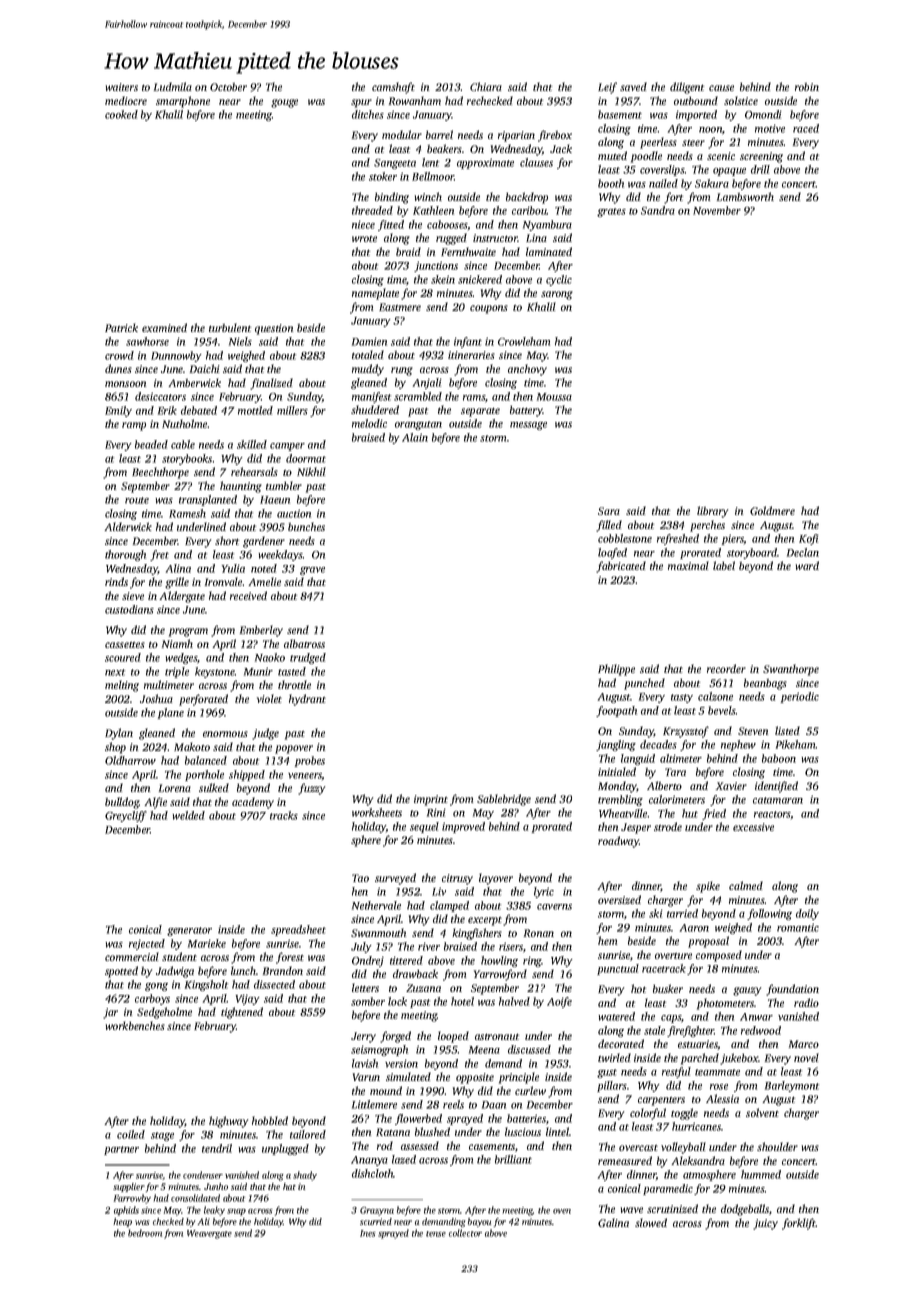 The width and height of the screenshot is (924, 1308). What do you see at coordinates (393, 88) in the screenshot?
I see `camshaft` at bounding box center [393, 88].
